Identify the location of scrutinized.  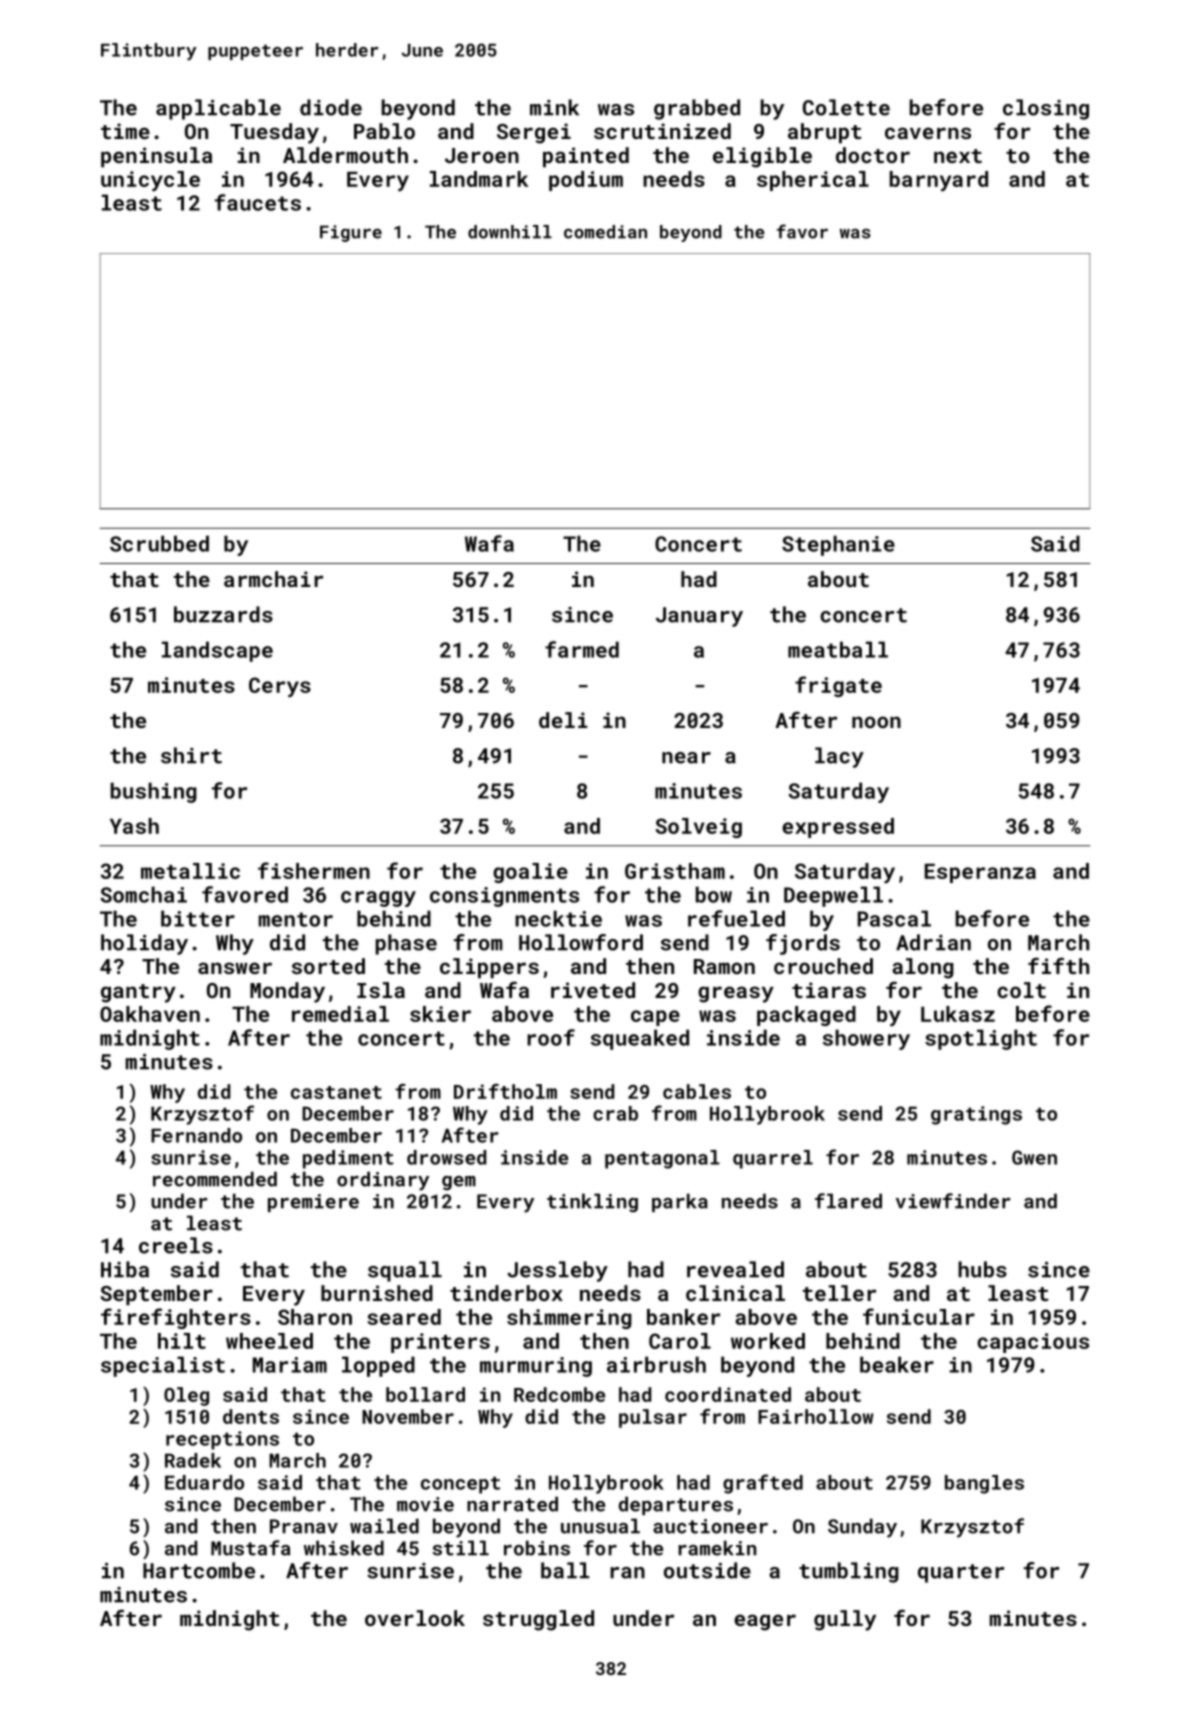
(662, 131).
